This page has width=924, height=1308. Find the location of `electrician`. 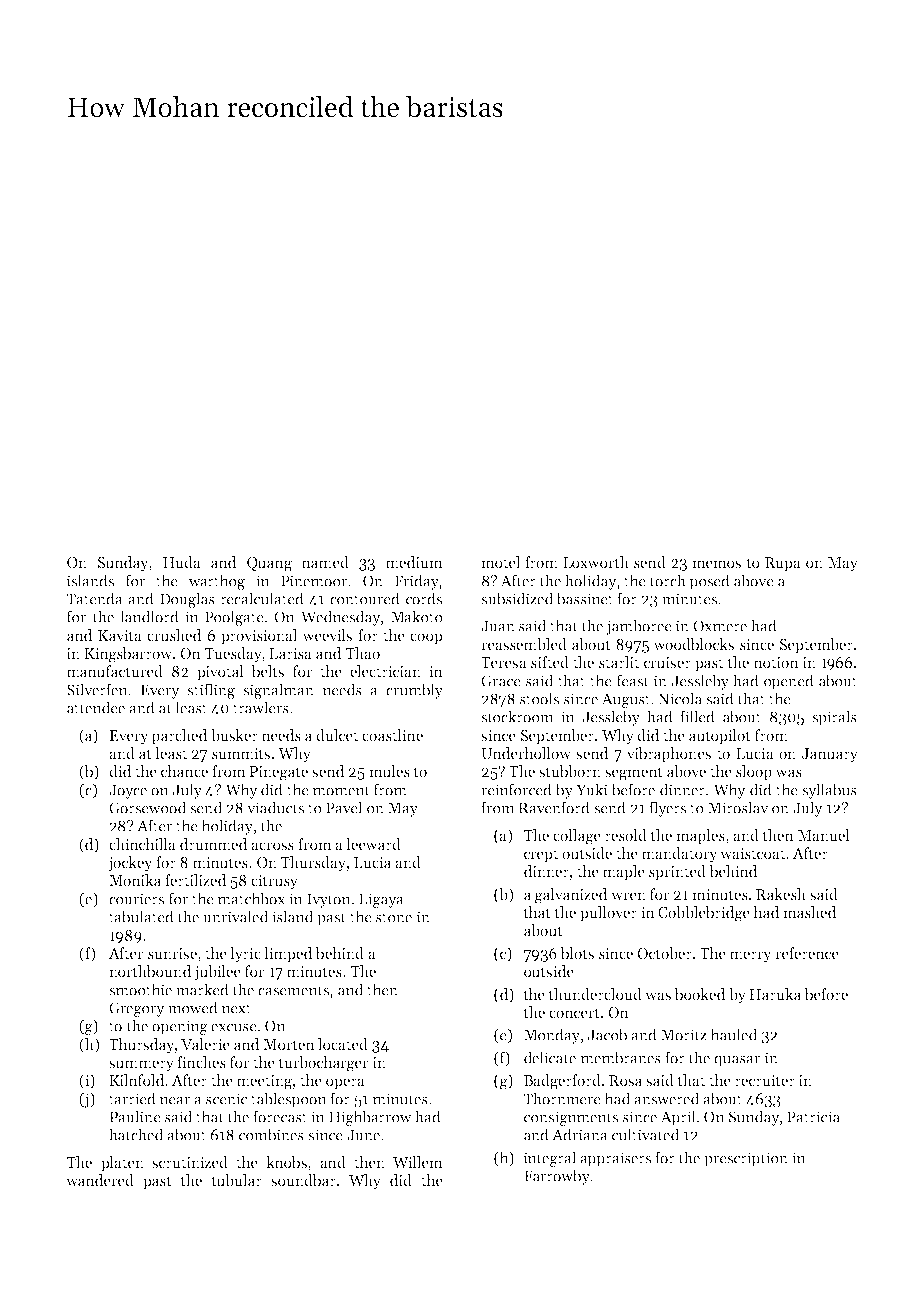

electrician is located at coordinates (385, 671).
